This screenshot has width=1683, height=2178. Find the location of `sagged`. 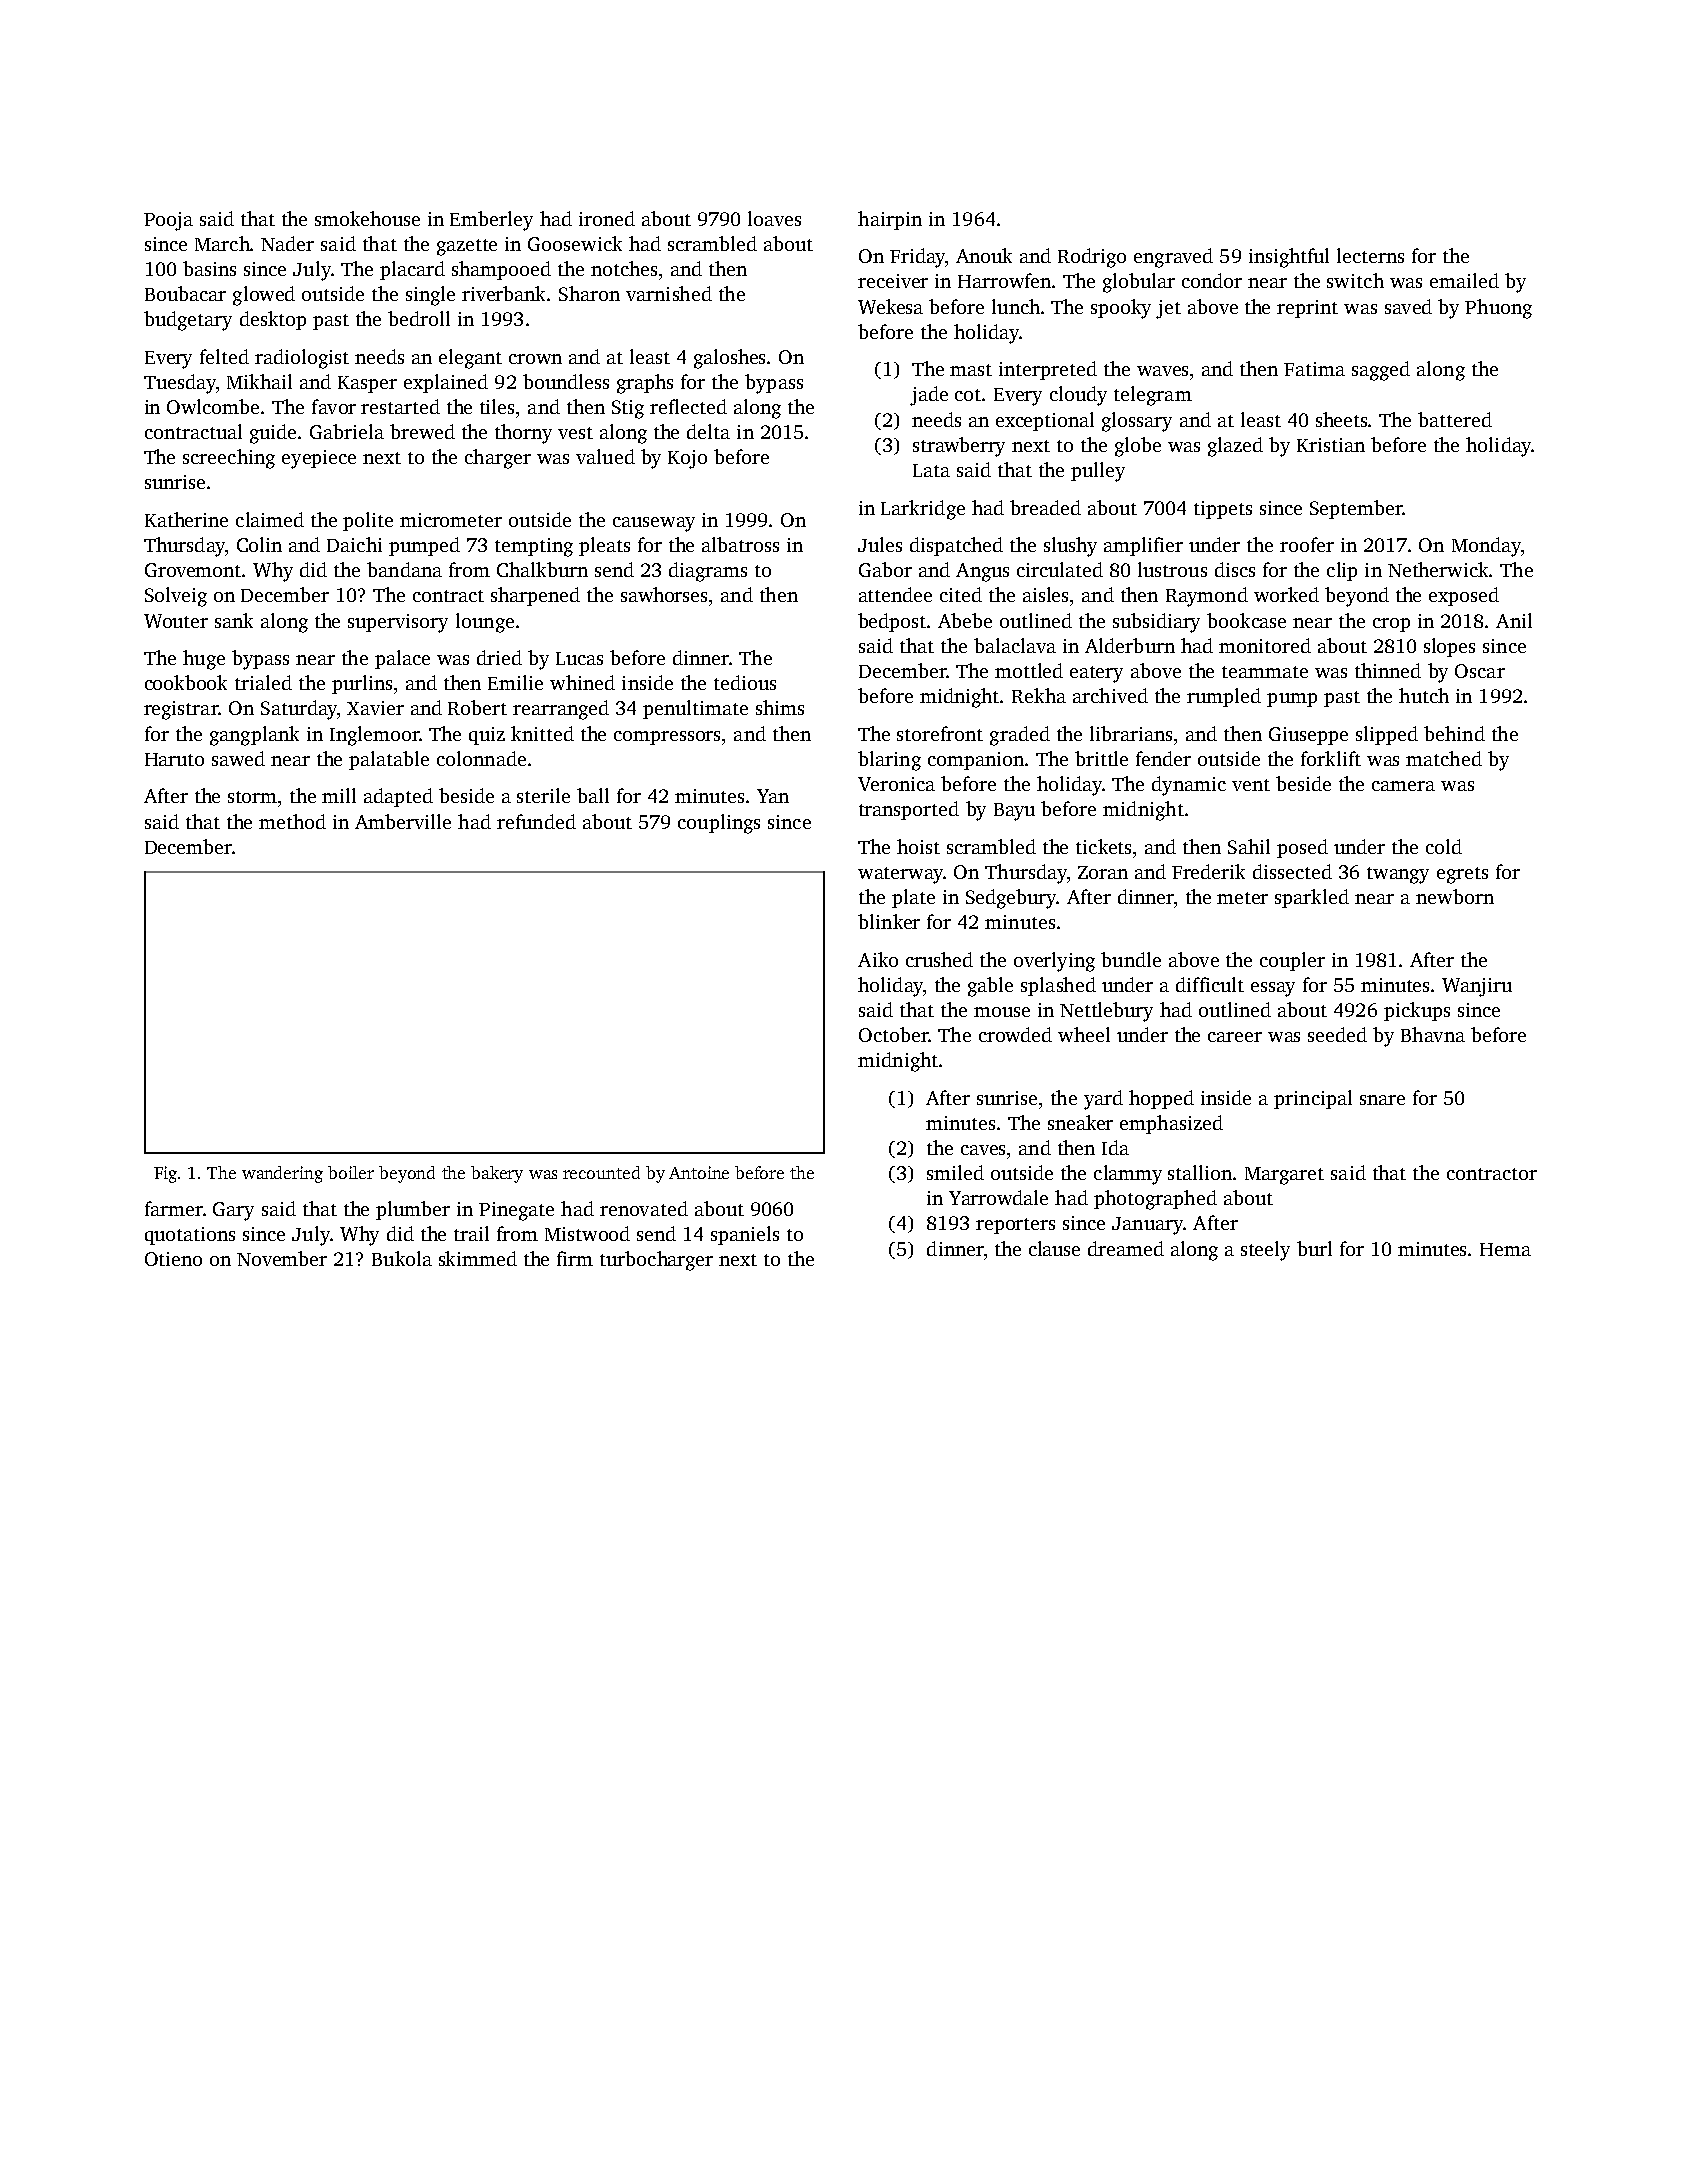

sagged is located at coordinates (1381, 371).
